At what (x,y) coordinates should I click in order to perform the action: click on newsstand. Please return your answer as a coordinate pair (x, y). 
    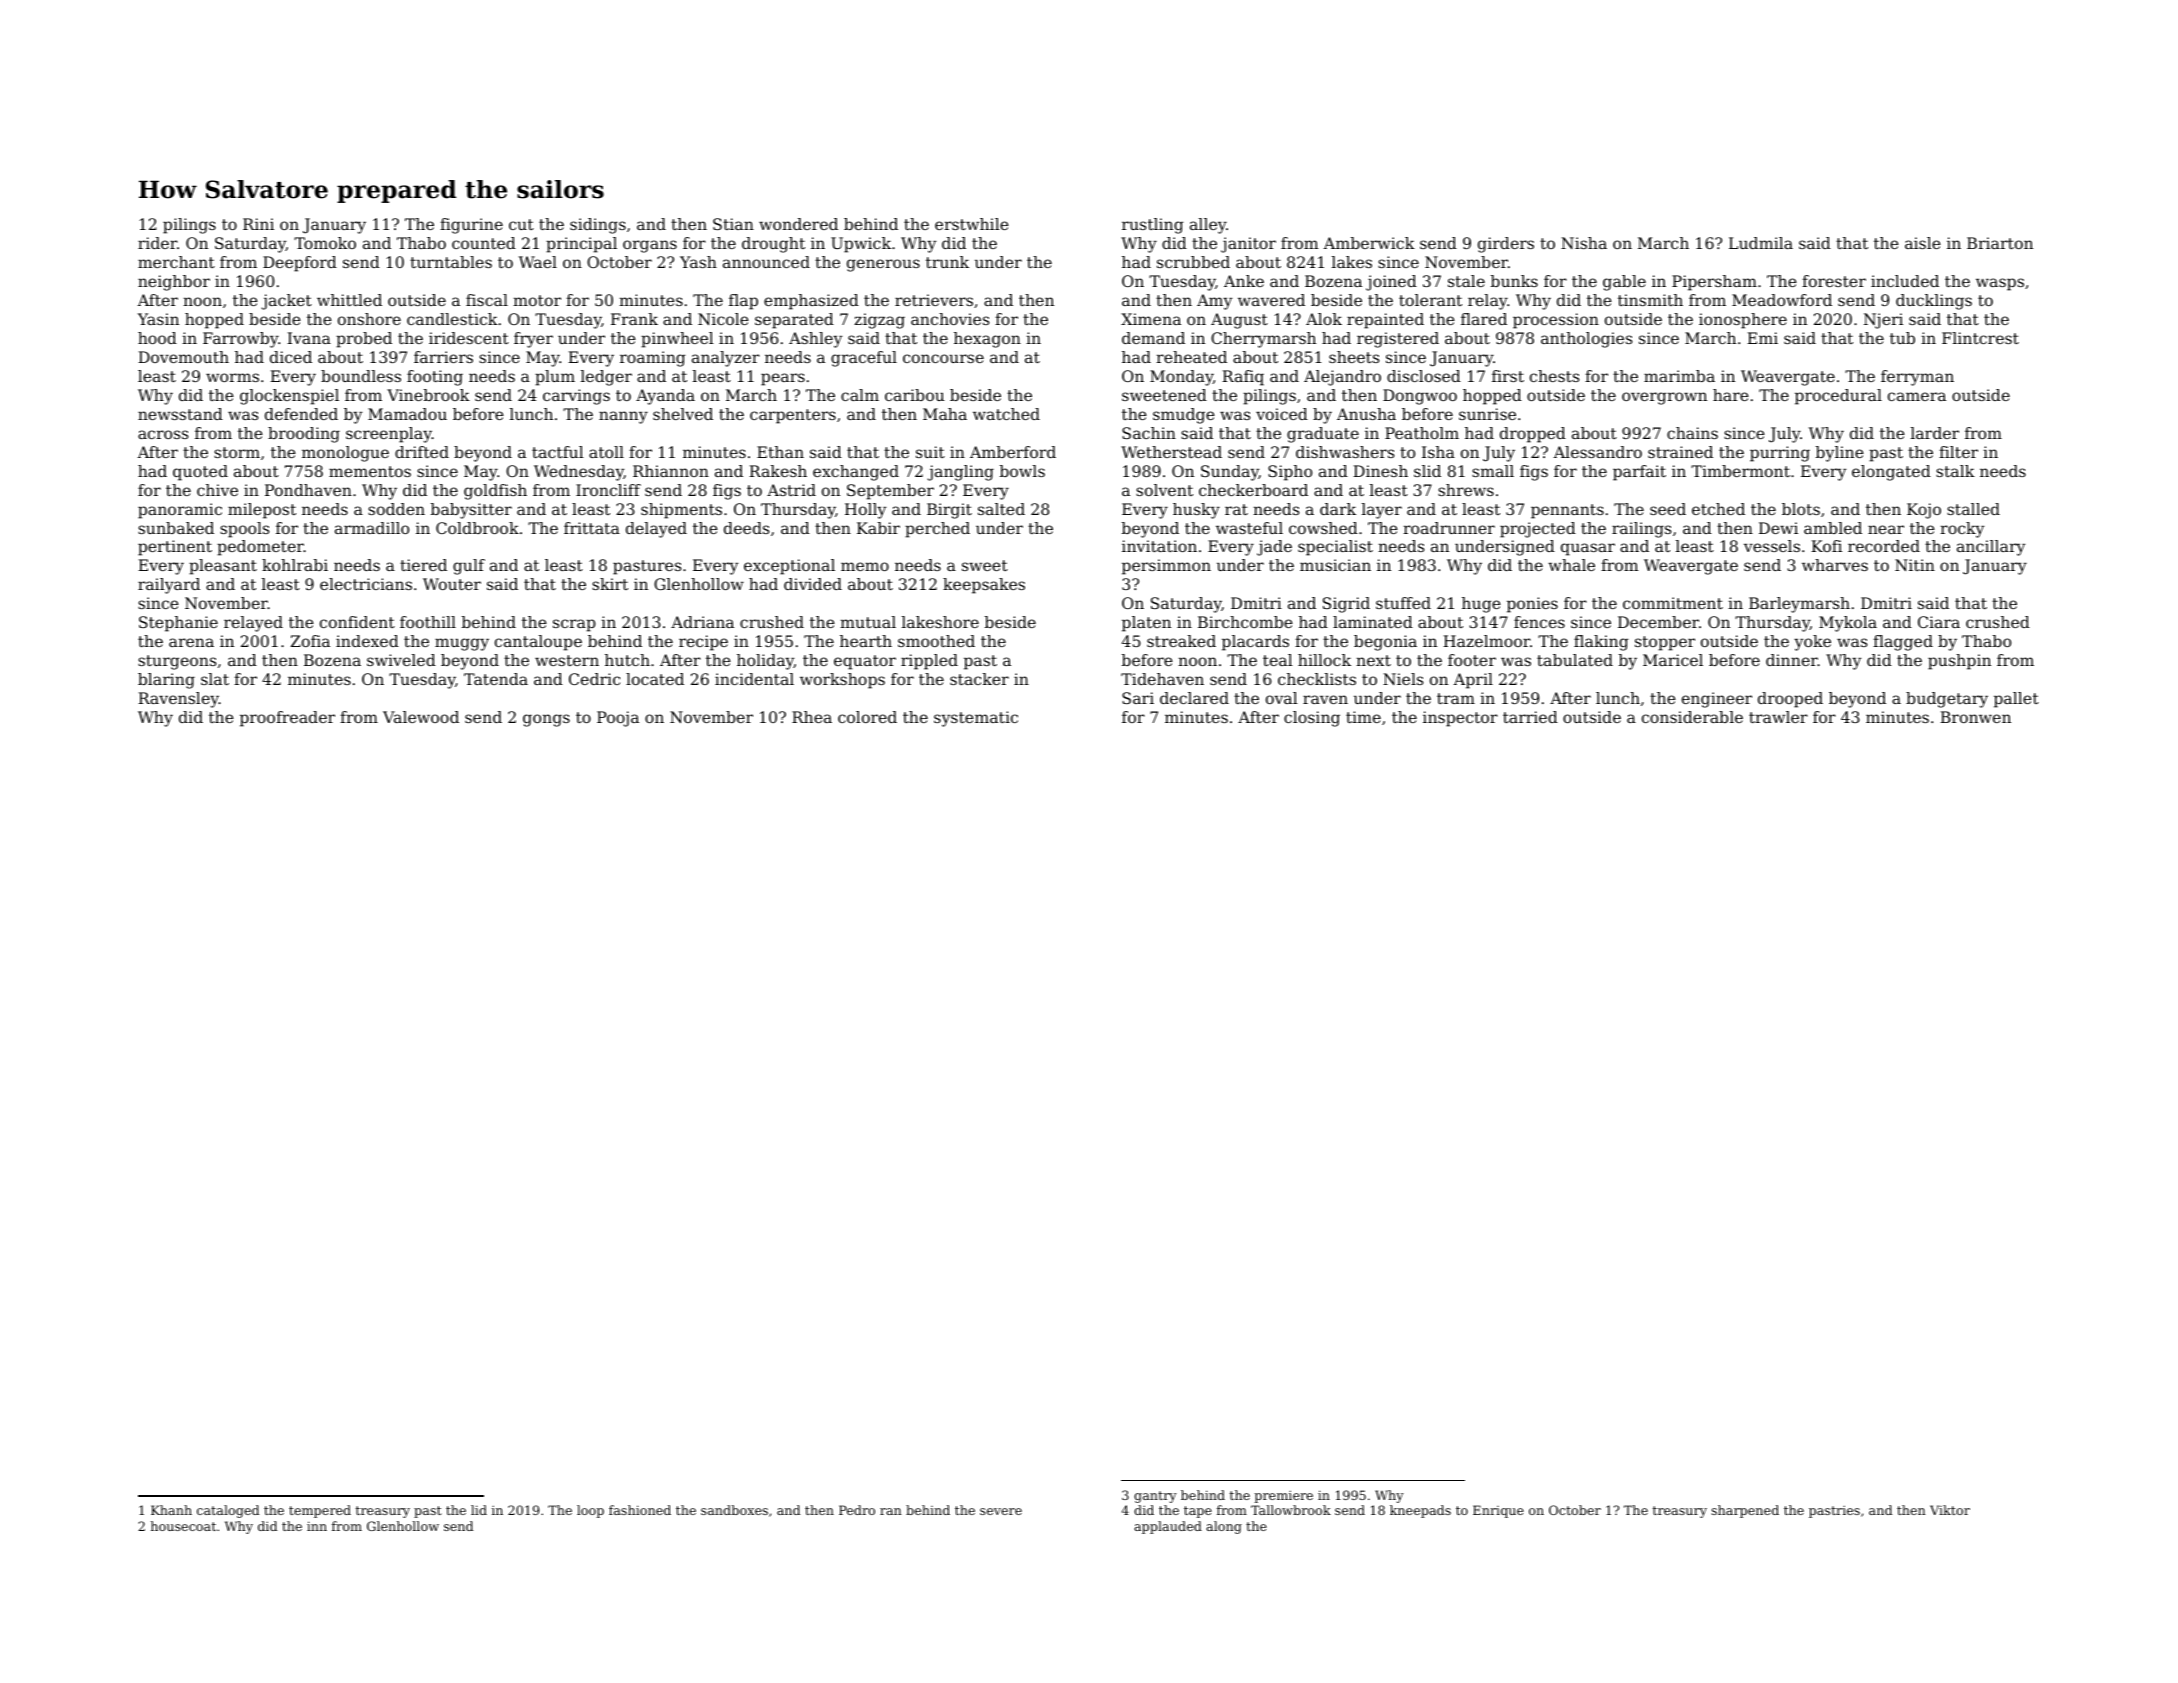
    Looking at the image, I should click on (180, 414).
